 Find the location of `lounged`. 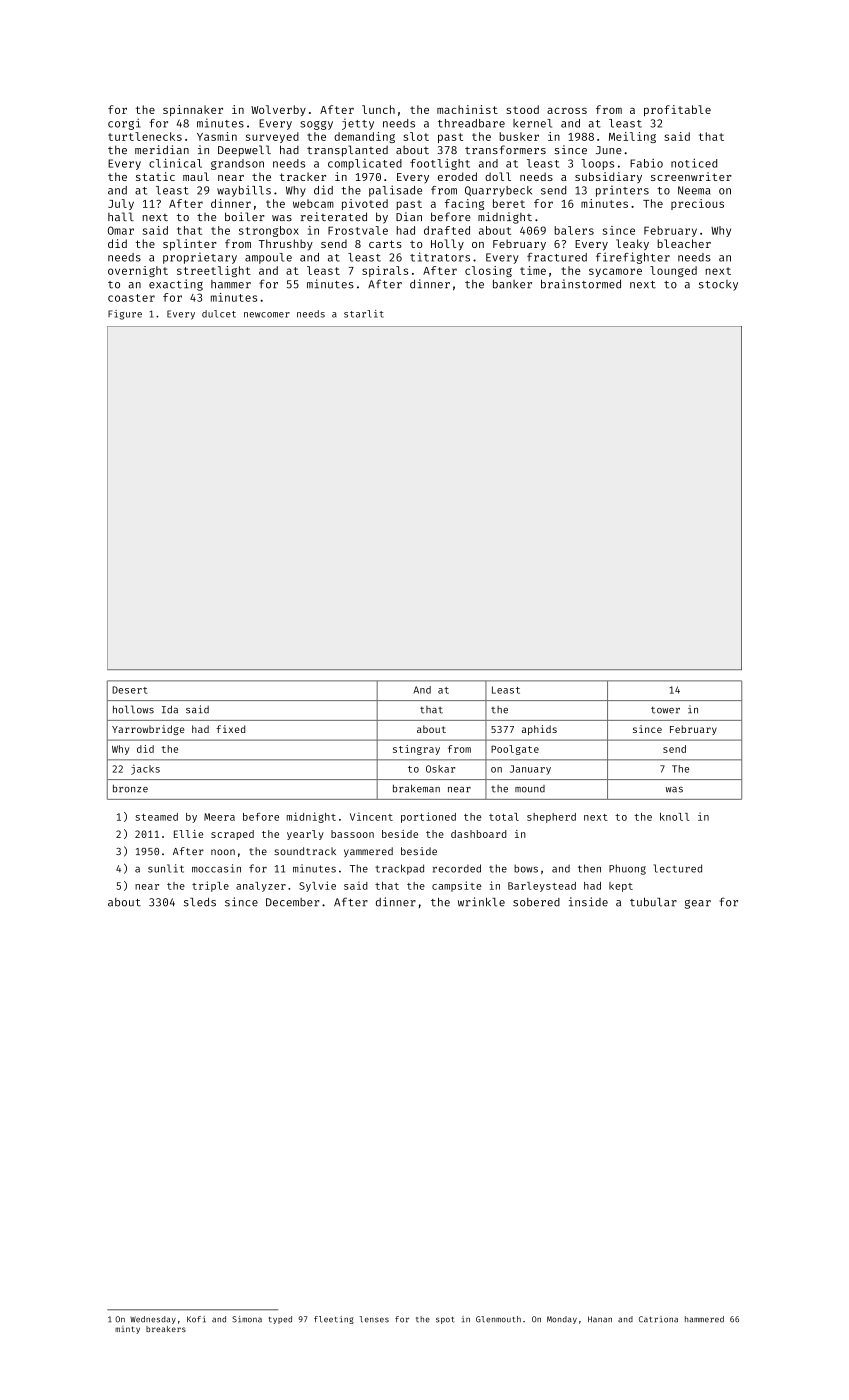

lounged is located at coordinates (673, 271).
